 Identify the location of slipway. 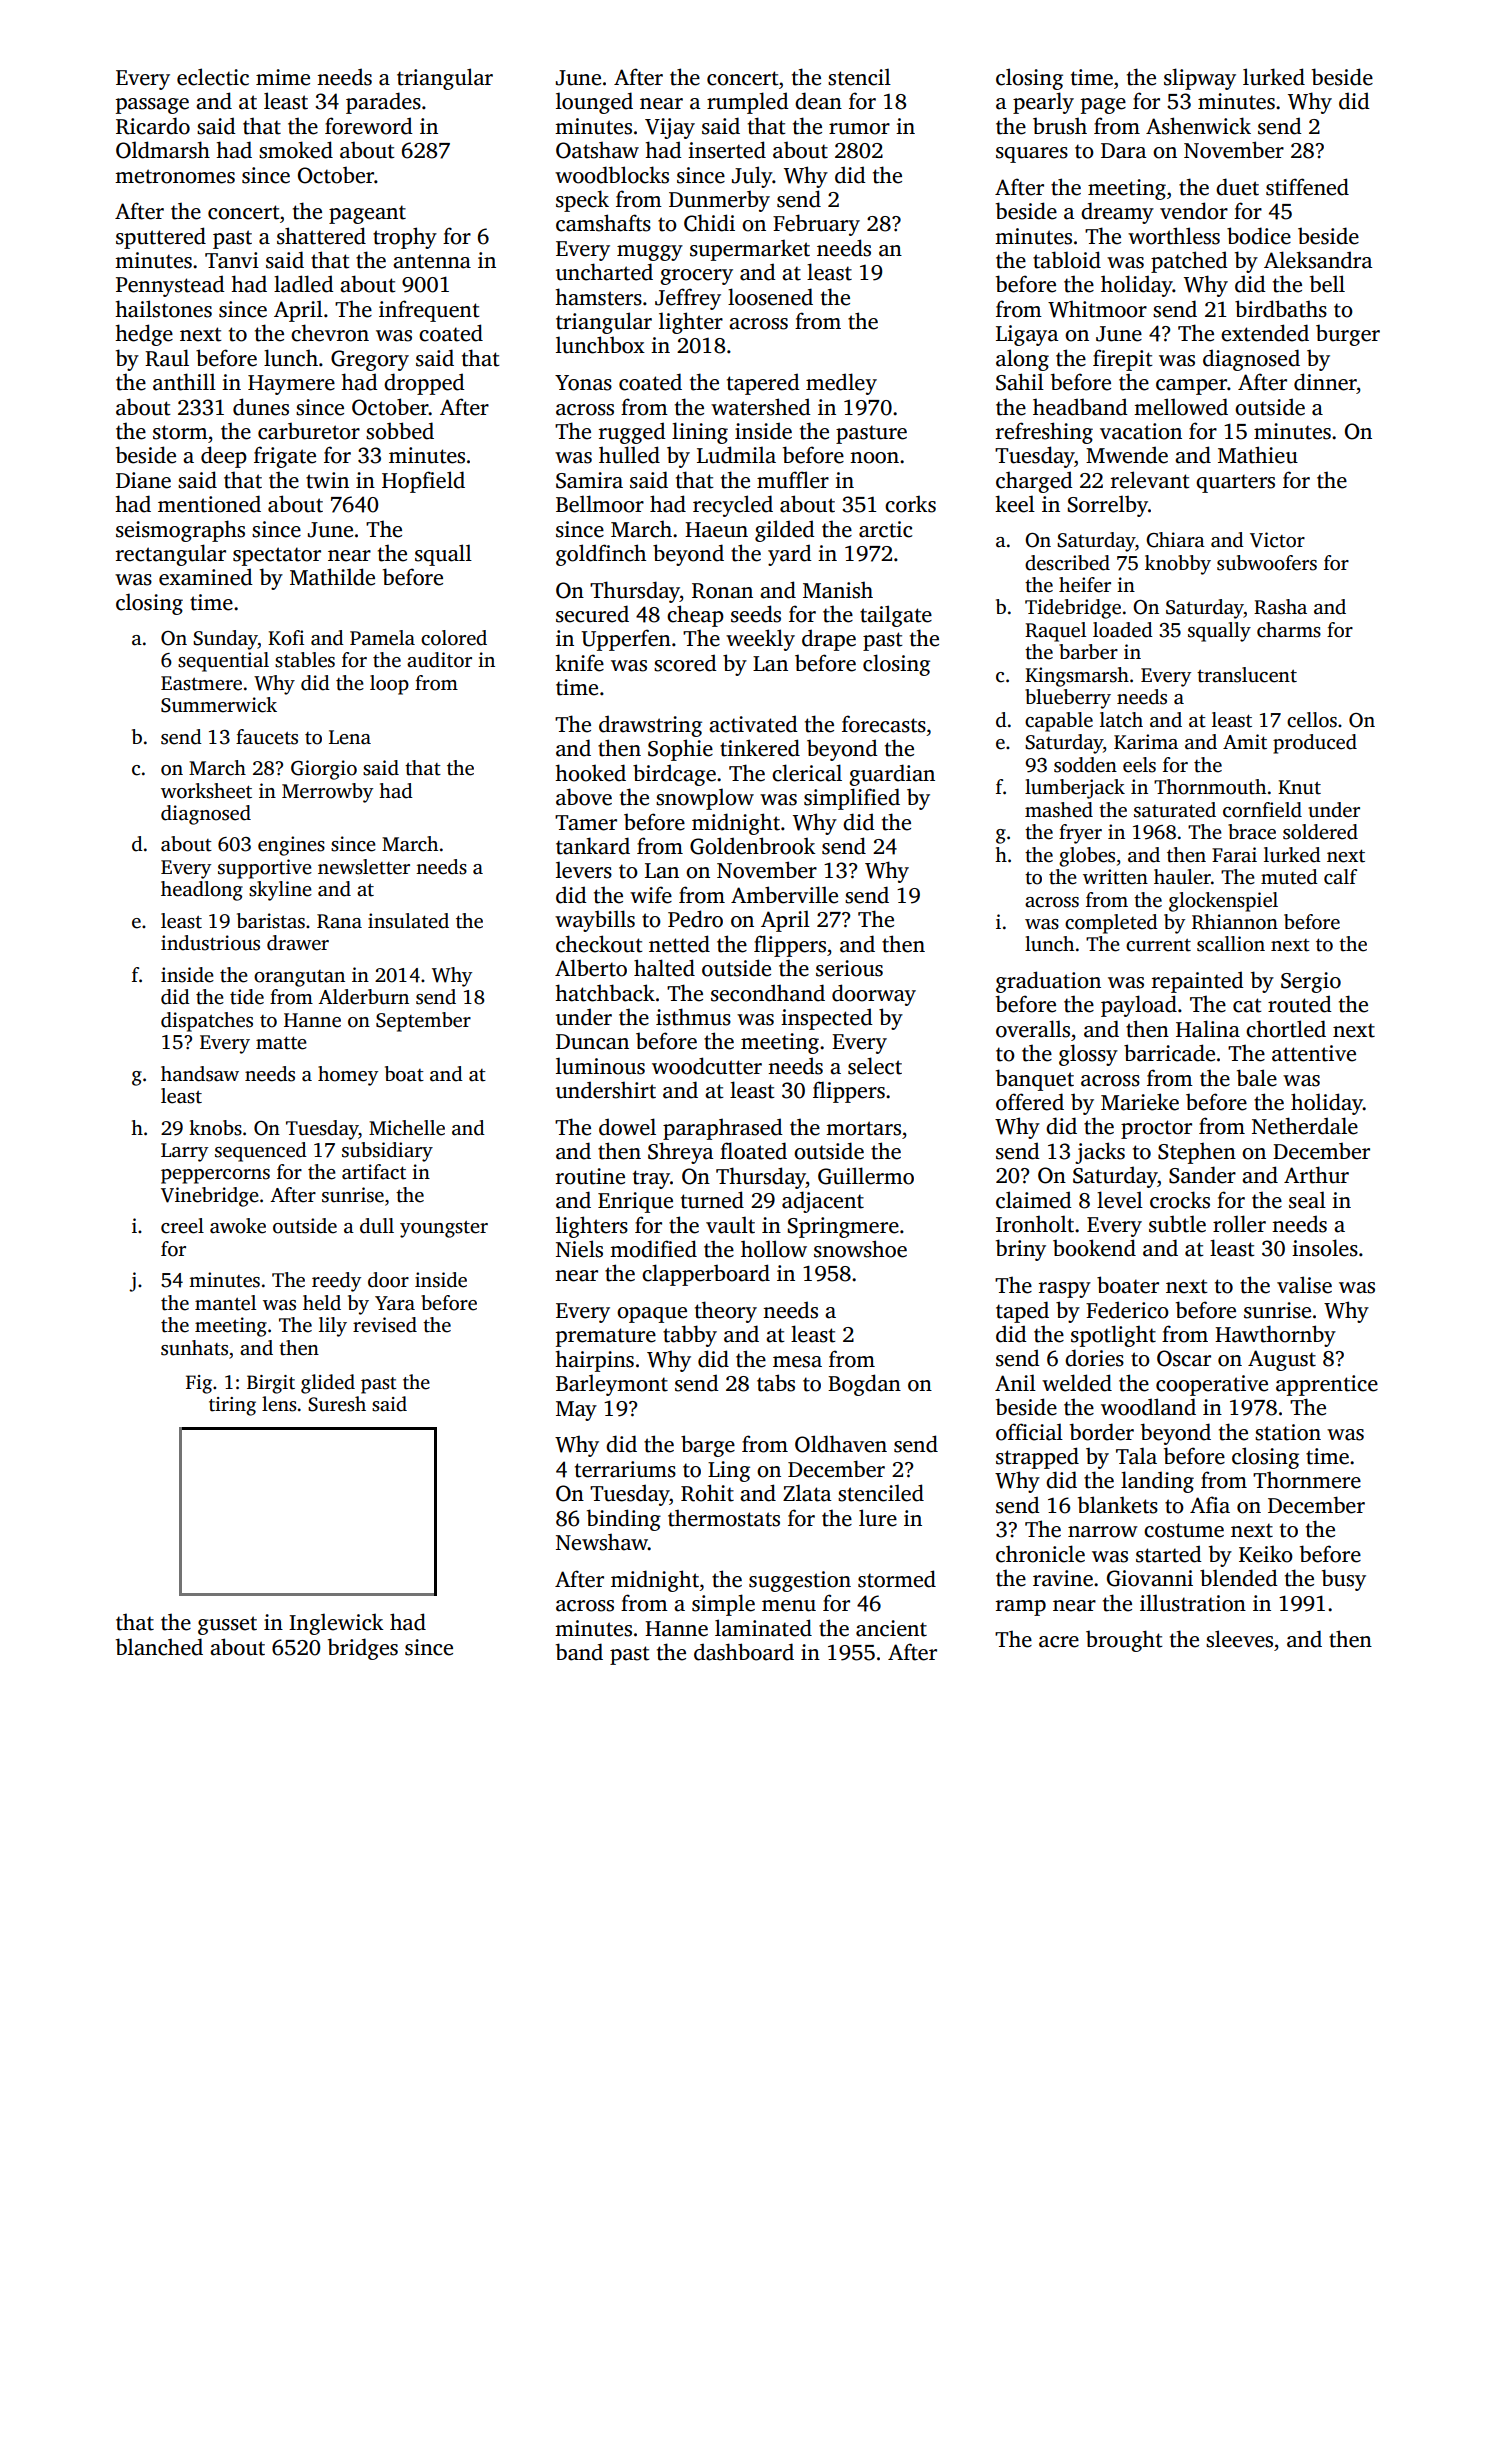
(1200, 79).
